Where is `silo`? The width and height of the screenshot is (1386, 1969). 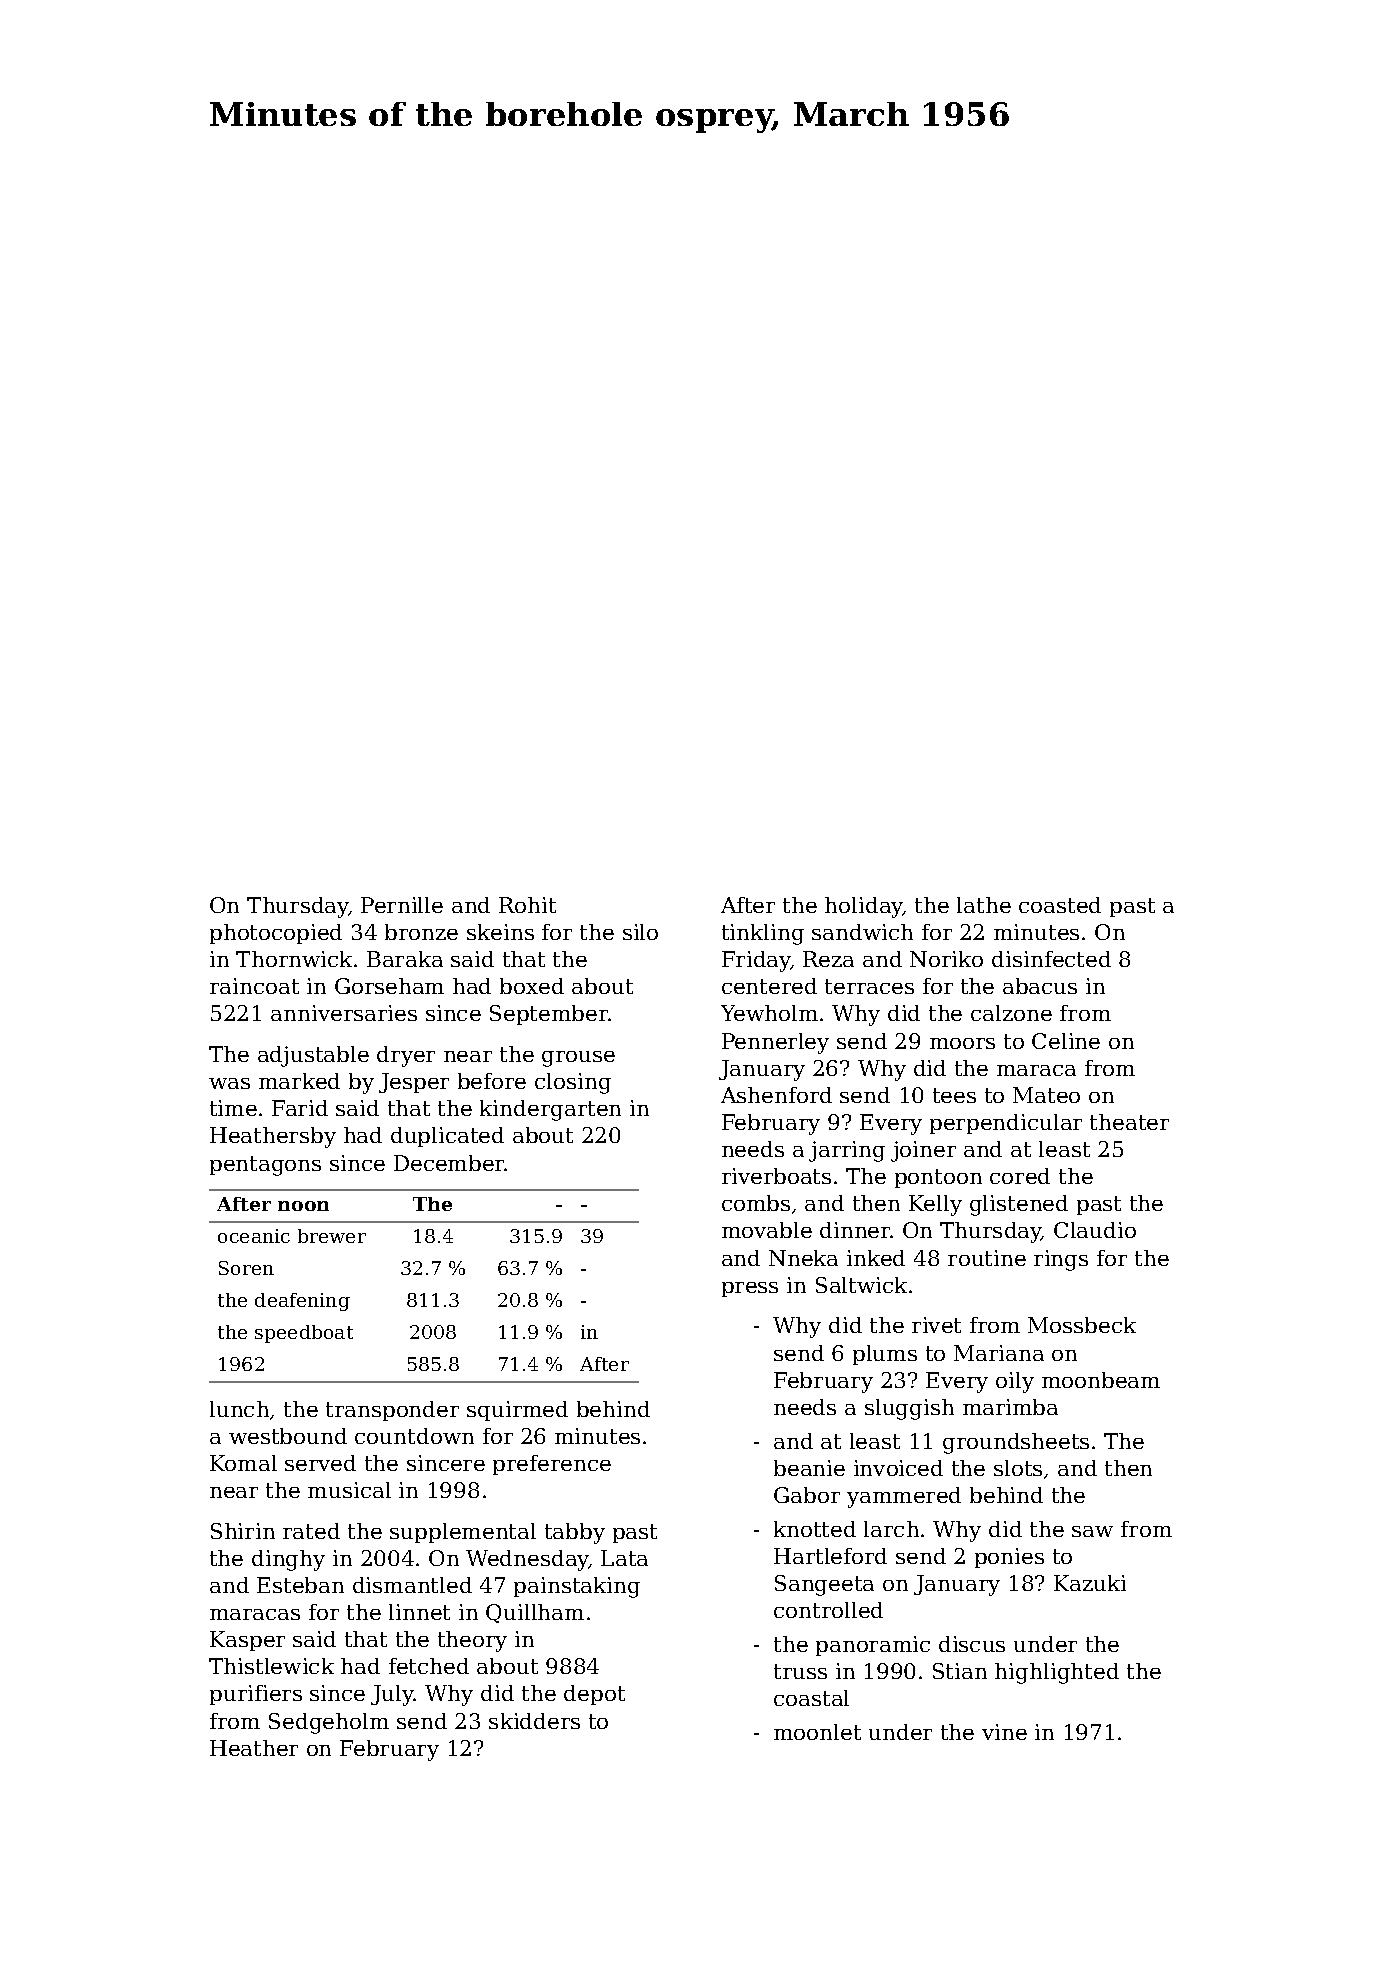 silo is located at coordinates (640, 932).
